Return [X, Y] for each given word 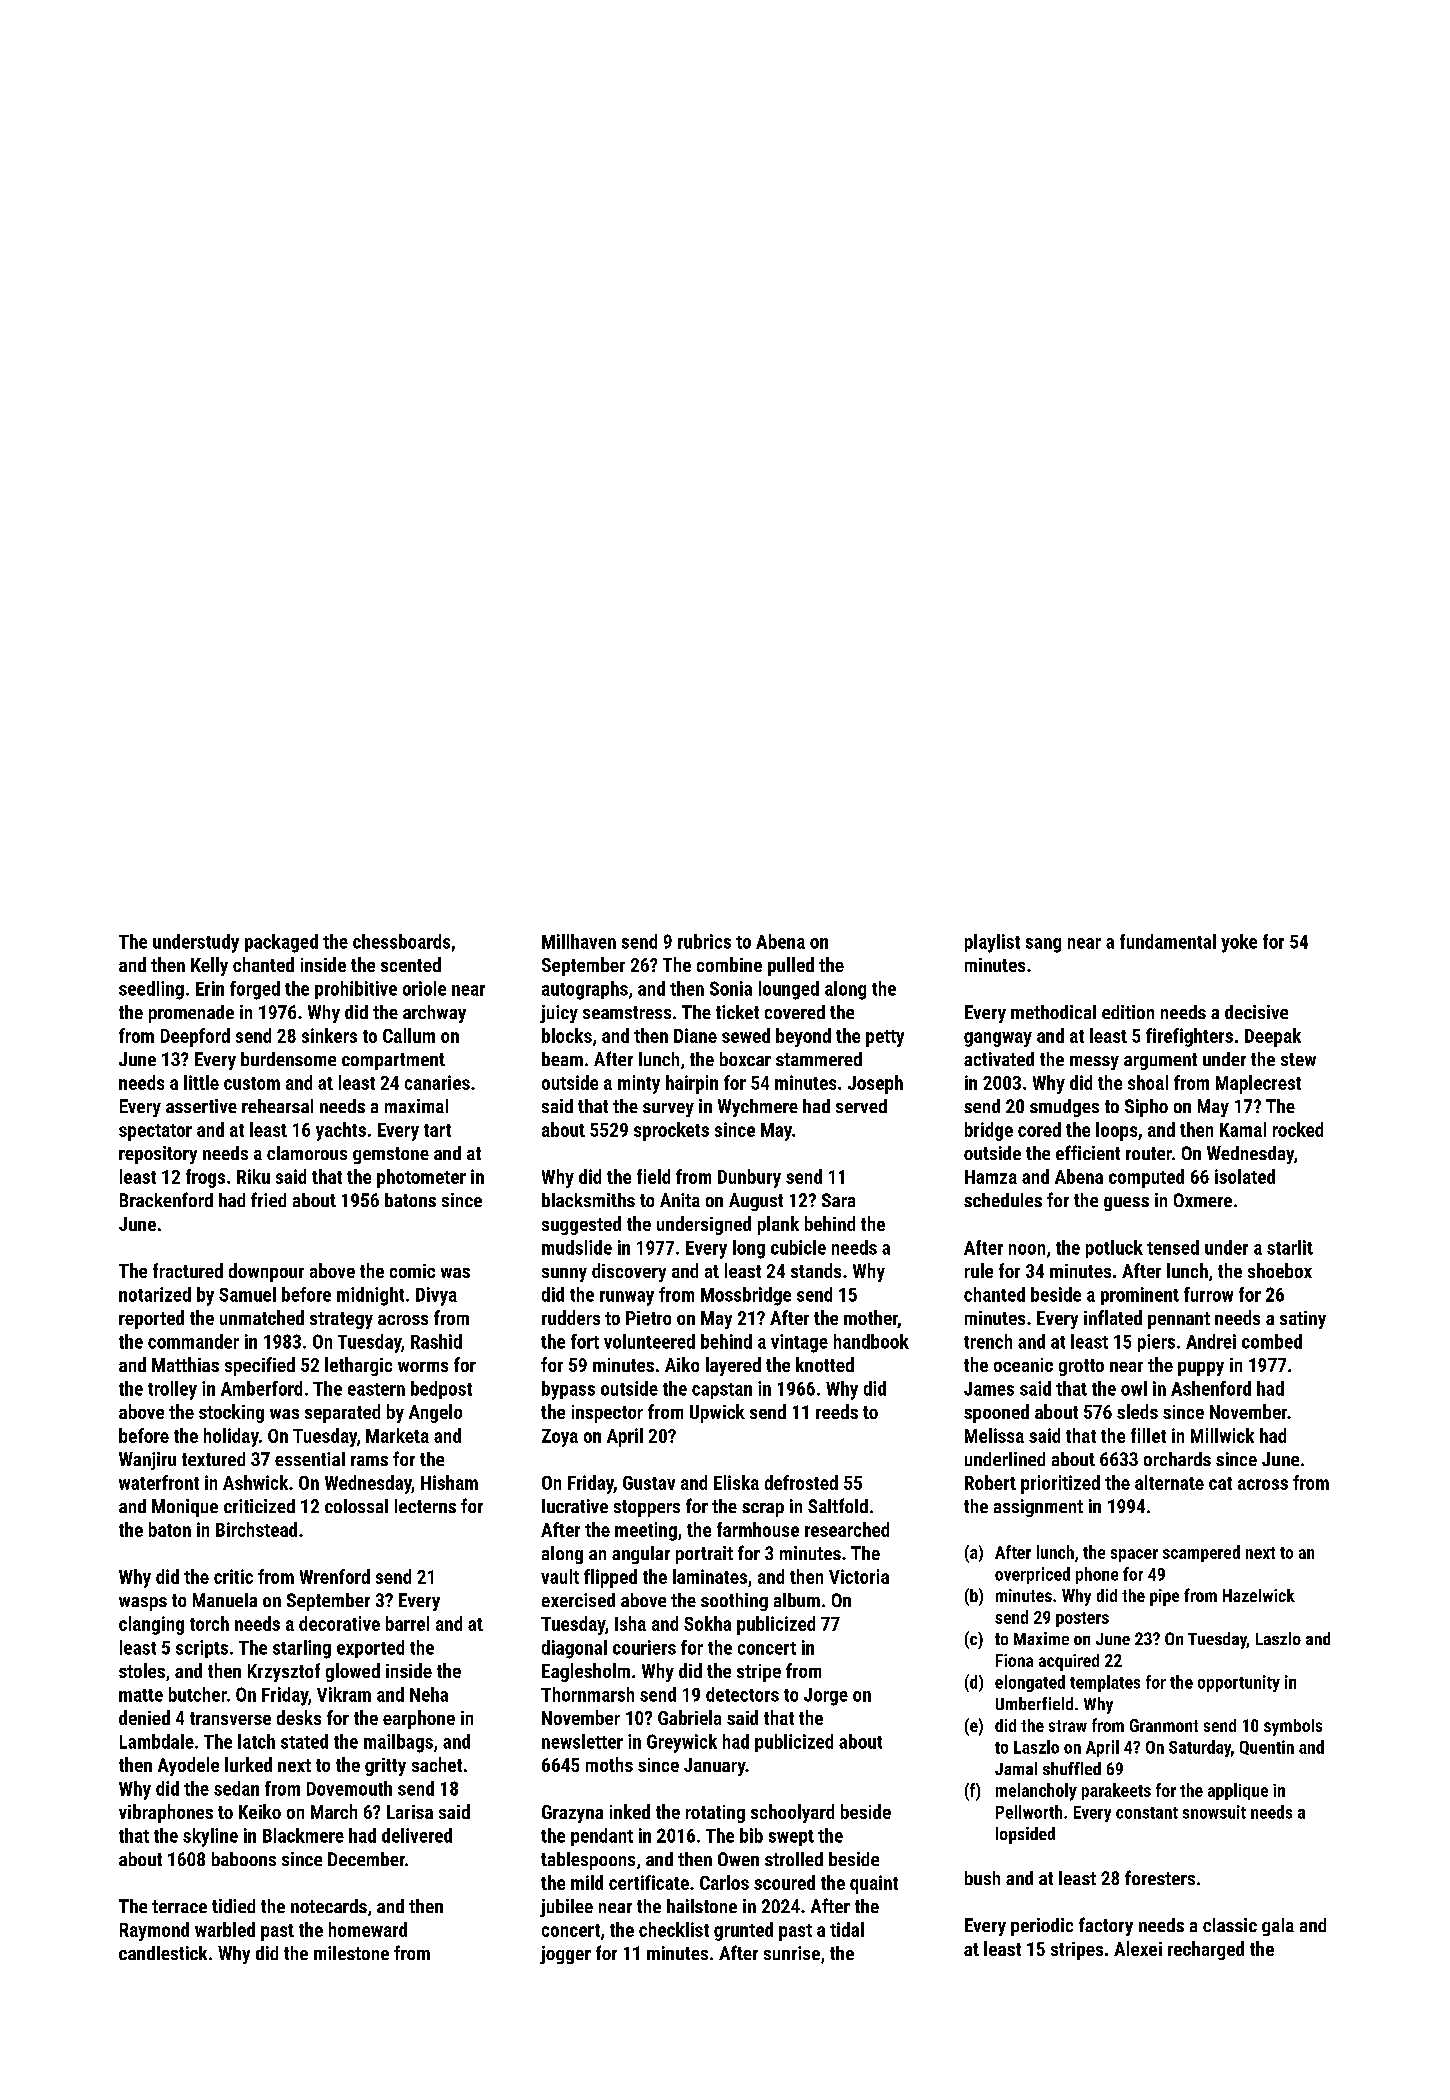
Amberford [261, 1388]
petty [885, 1038]
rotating [715, 1814]
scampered [1201, 1553]
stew [1298, 1059]
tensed [1173, 1247]
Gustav [649, 1483]
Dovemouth [349, 1788]
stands [816, 1270]
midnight [370, 1296]
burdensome [288, 1059]
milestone [351, 1953]
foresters [1160, 1877]
